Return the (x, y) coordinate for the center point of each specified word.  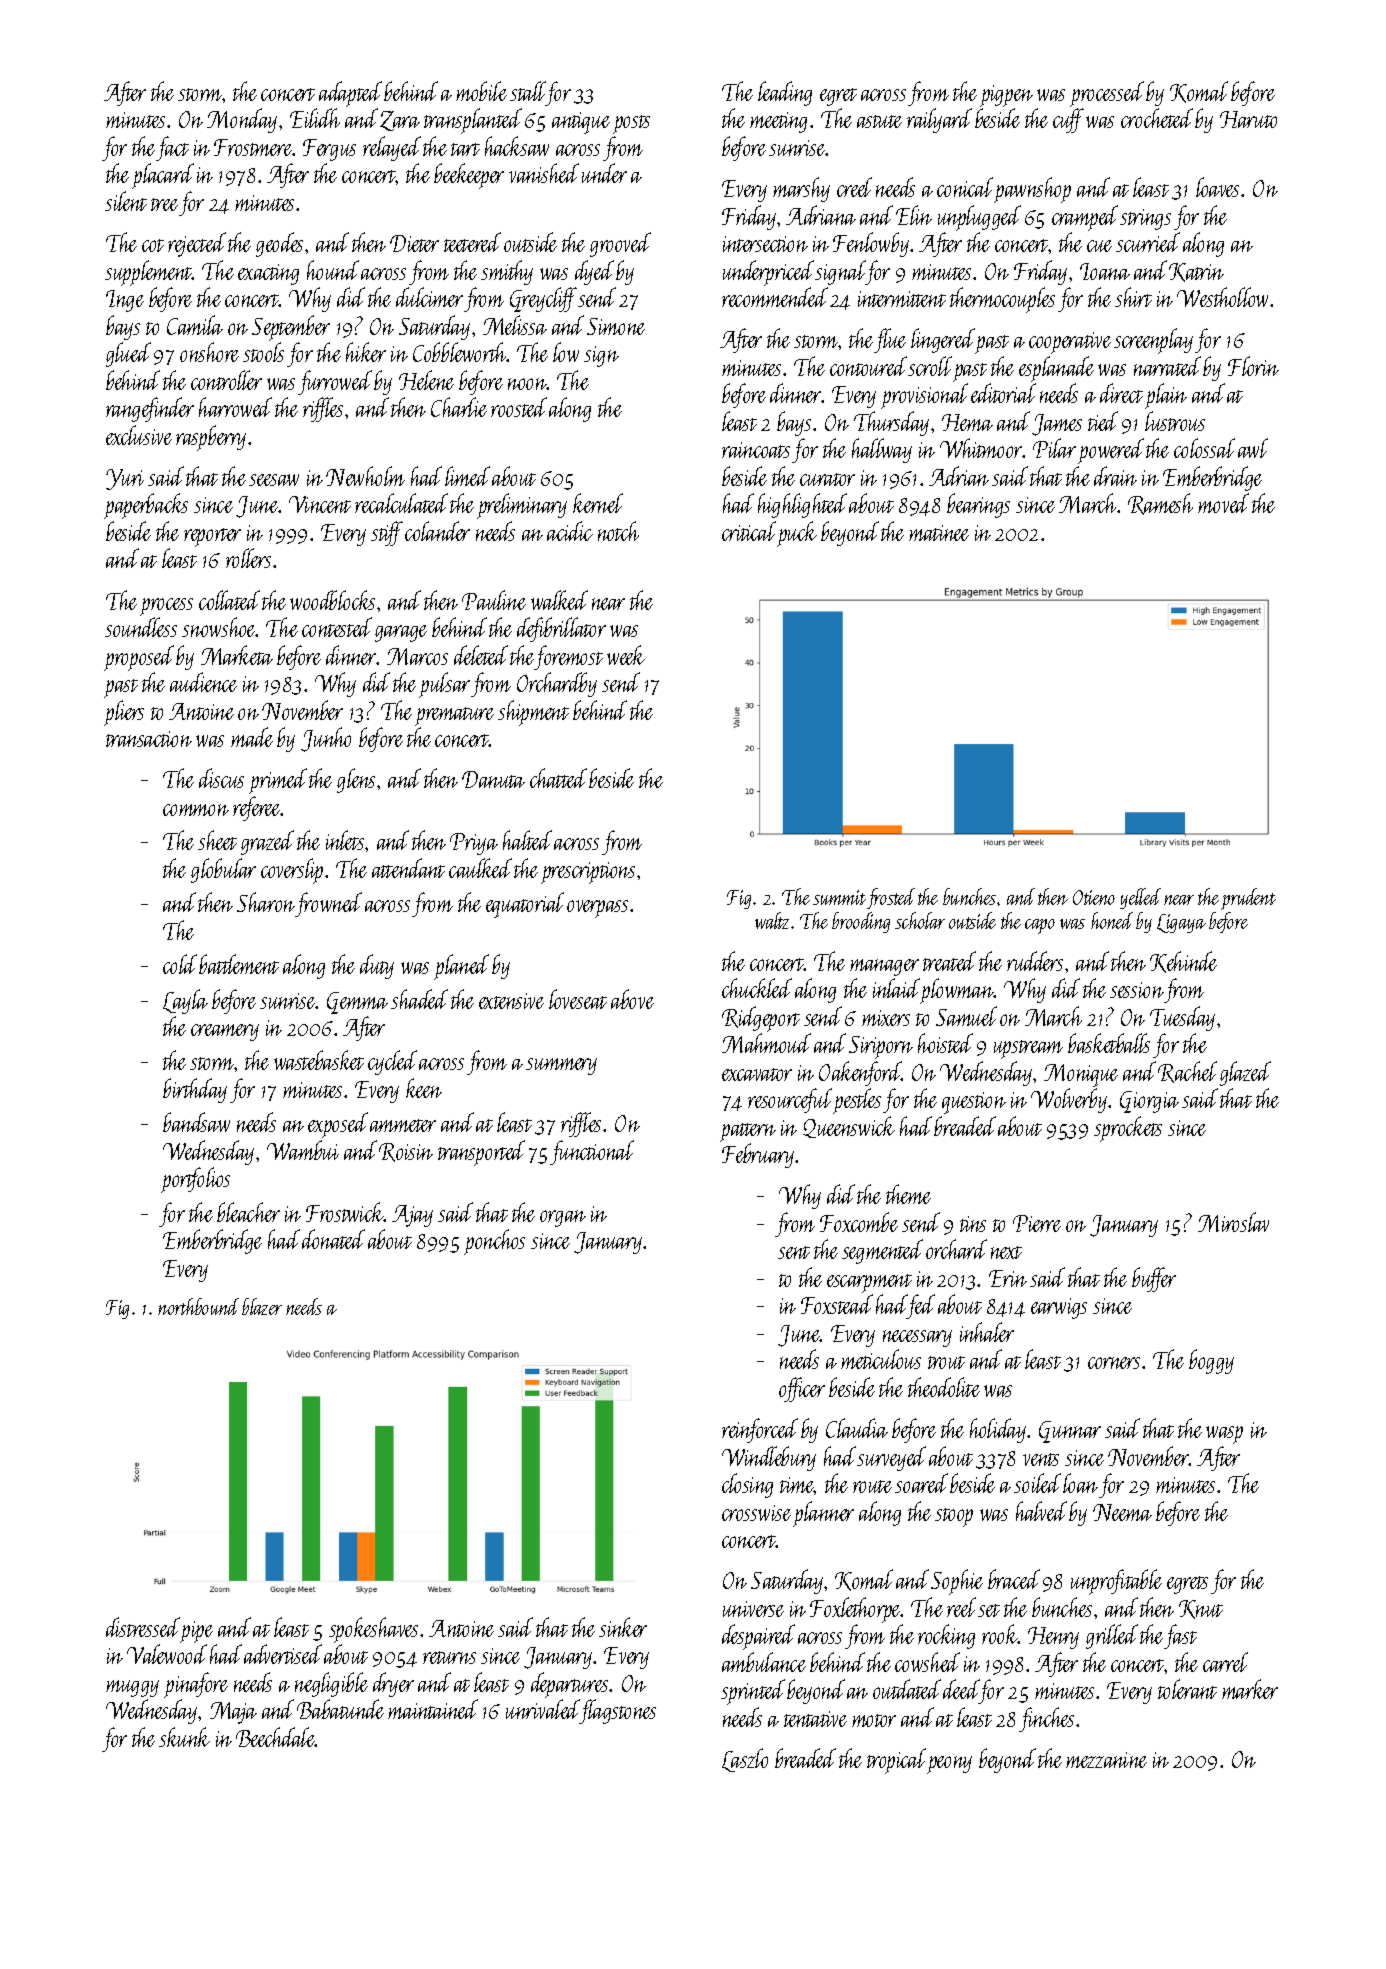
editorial (1003, 393)
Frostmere (253, 147)
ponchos (494, 1242)
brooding (861, 922)
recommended (775, 297)
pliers (124, 713)
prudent (1248, 899)
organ (563, 1218)
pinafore (196, 1685)
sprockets (1128, 1129)
